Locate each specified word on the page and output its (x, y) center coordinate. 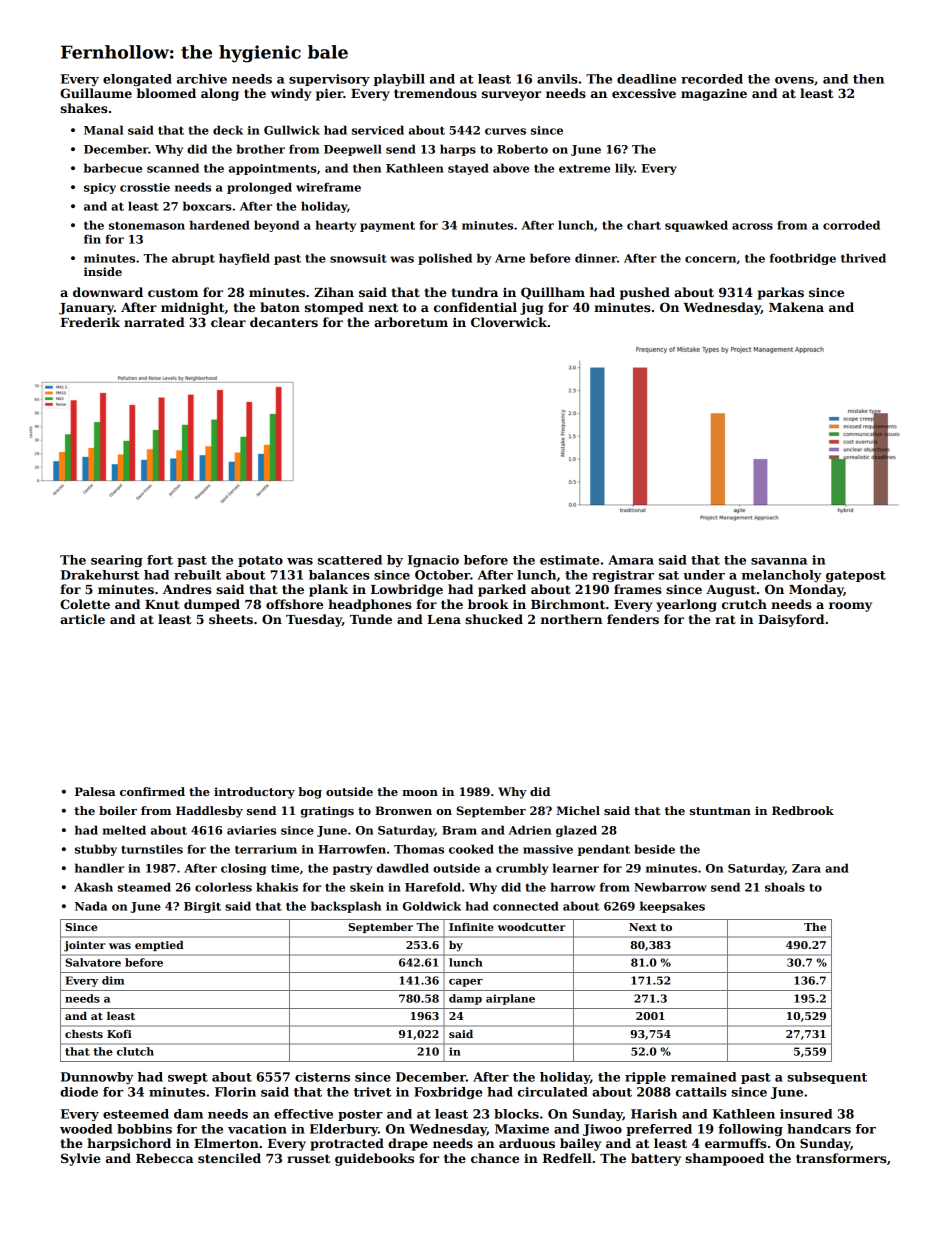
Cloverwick (509, 322)
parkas (781, 293)
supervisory (329, 80)
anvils (557, 79)
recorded (712, 79)
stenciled (229, 1158)
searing (117, 561)
